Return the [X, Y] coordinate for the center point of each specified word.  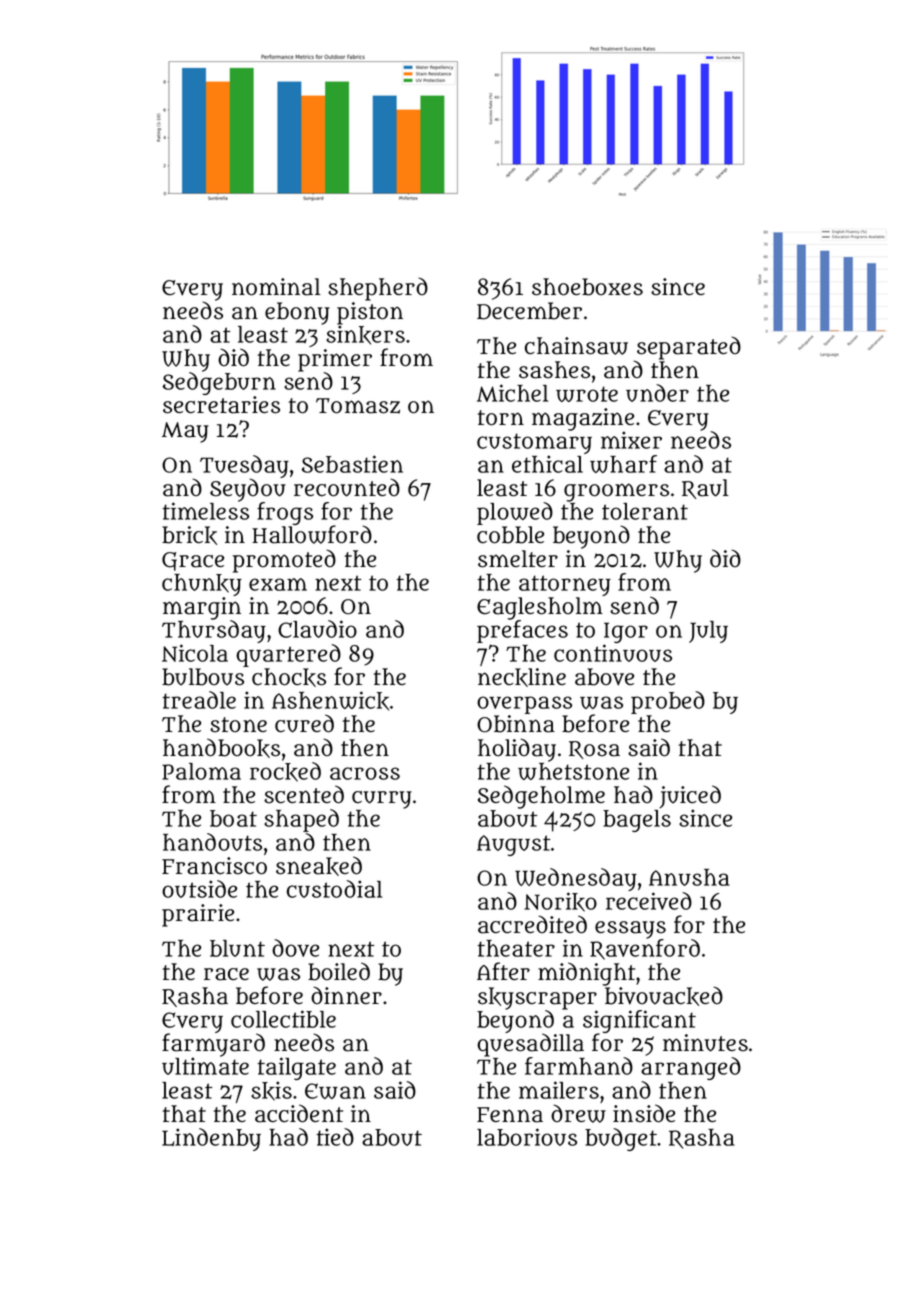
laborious [527, 1137]
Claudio [317, 629]
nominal [276, 287]
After [503, 971]
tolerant [645, 511]
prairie [198, 915]
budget [621, 1139]
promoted [284, 561]
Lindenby [211, 1139]
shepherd [378, 289]
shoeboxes [587, 287]
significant [639, 1022]
